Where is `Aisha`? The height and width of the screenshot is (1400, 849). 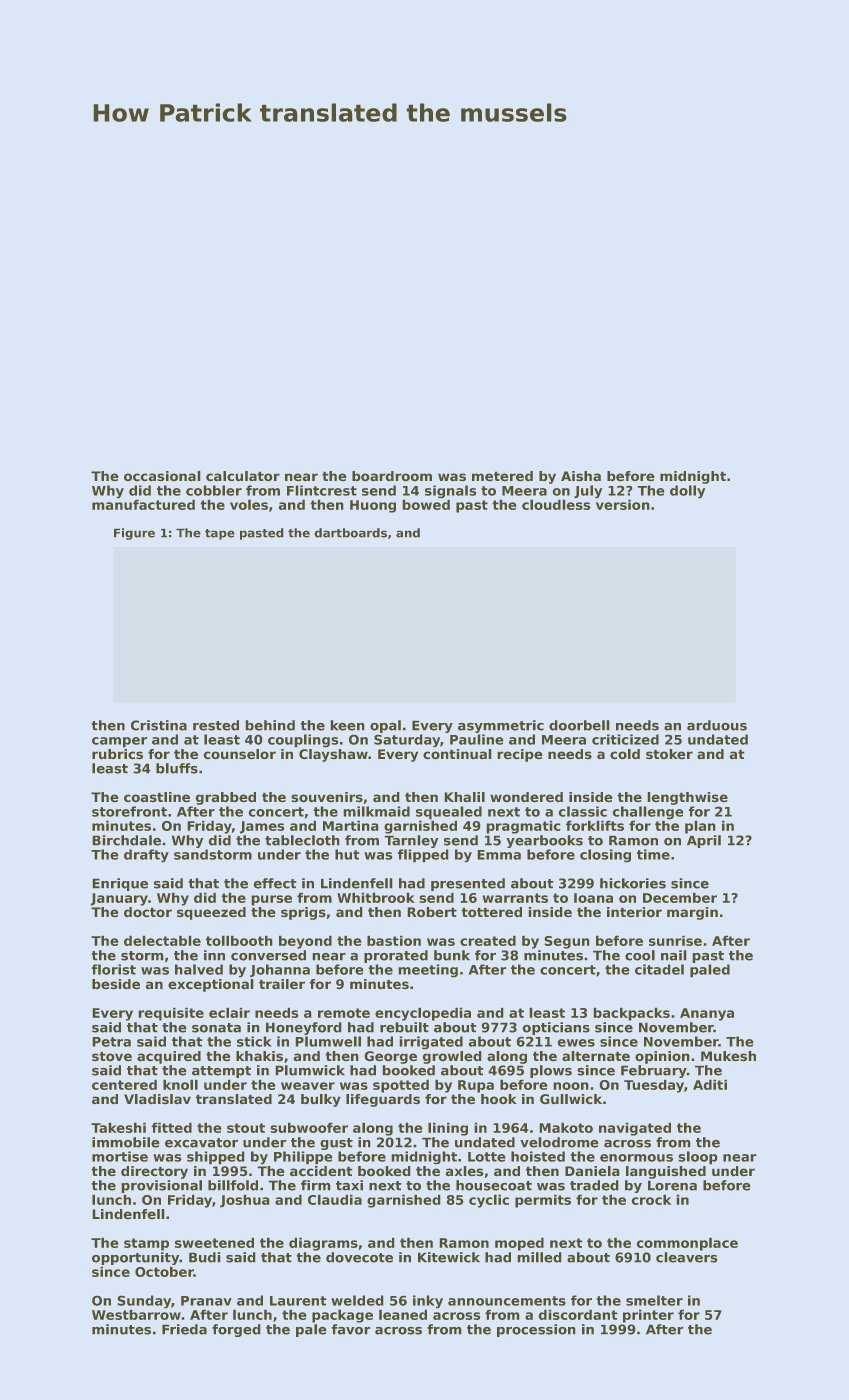
Aisha is located at coordinates (581, 476).
